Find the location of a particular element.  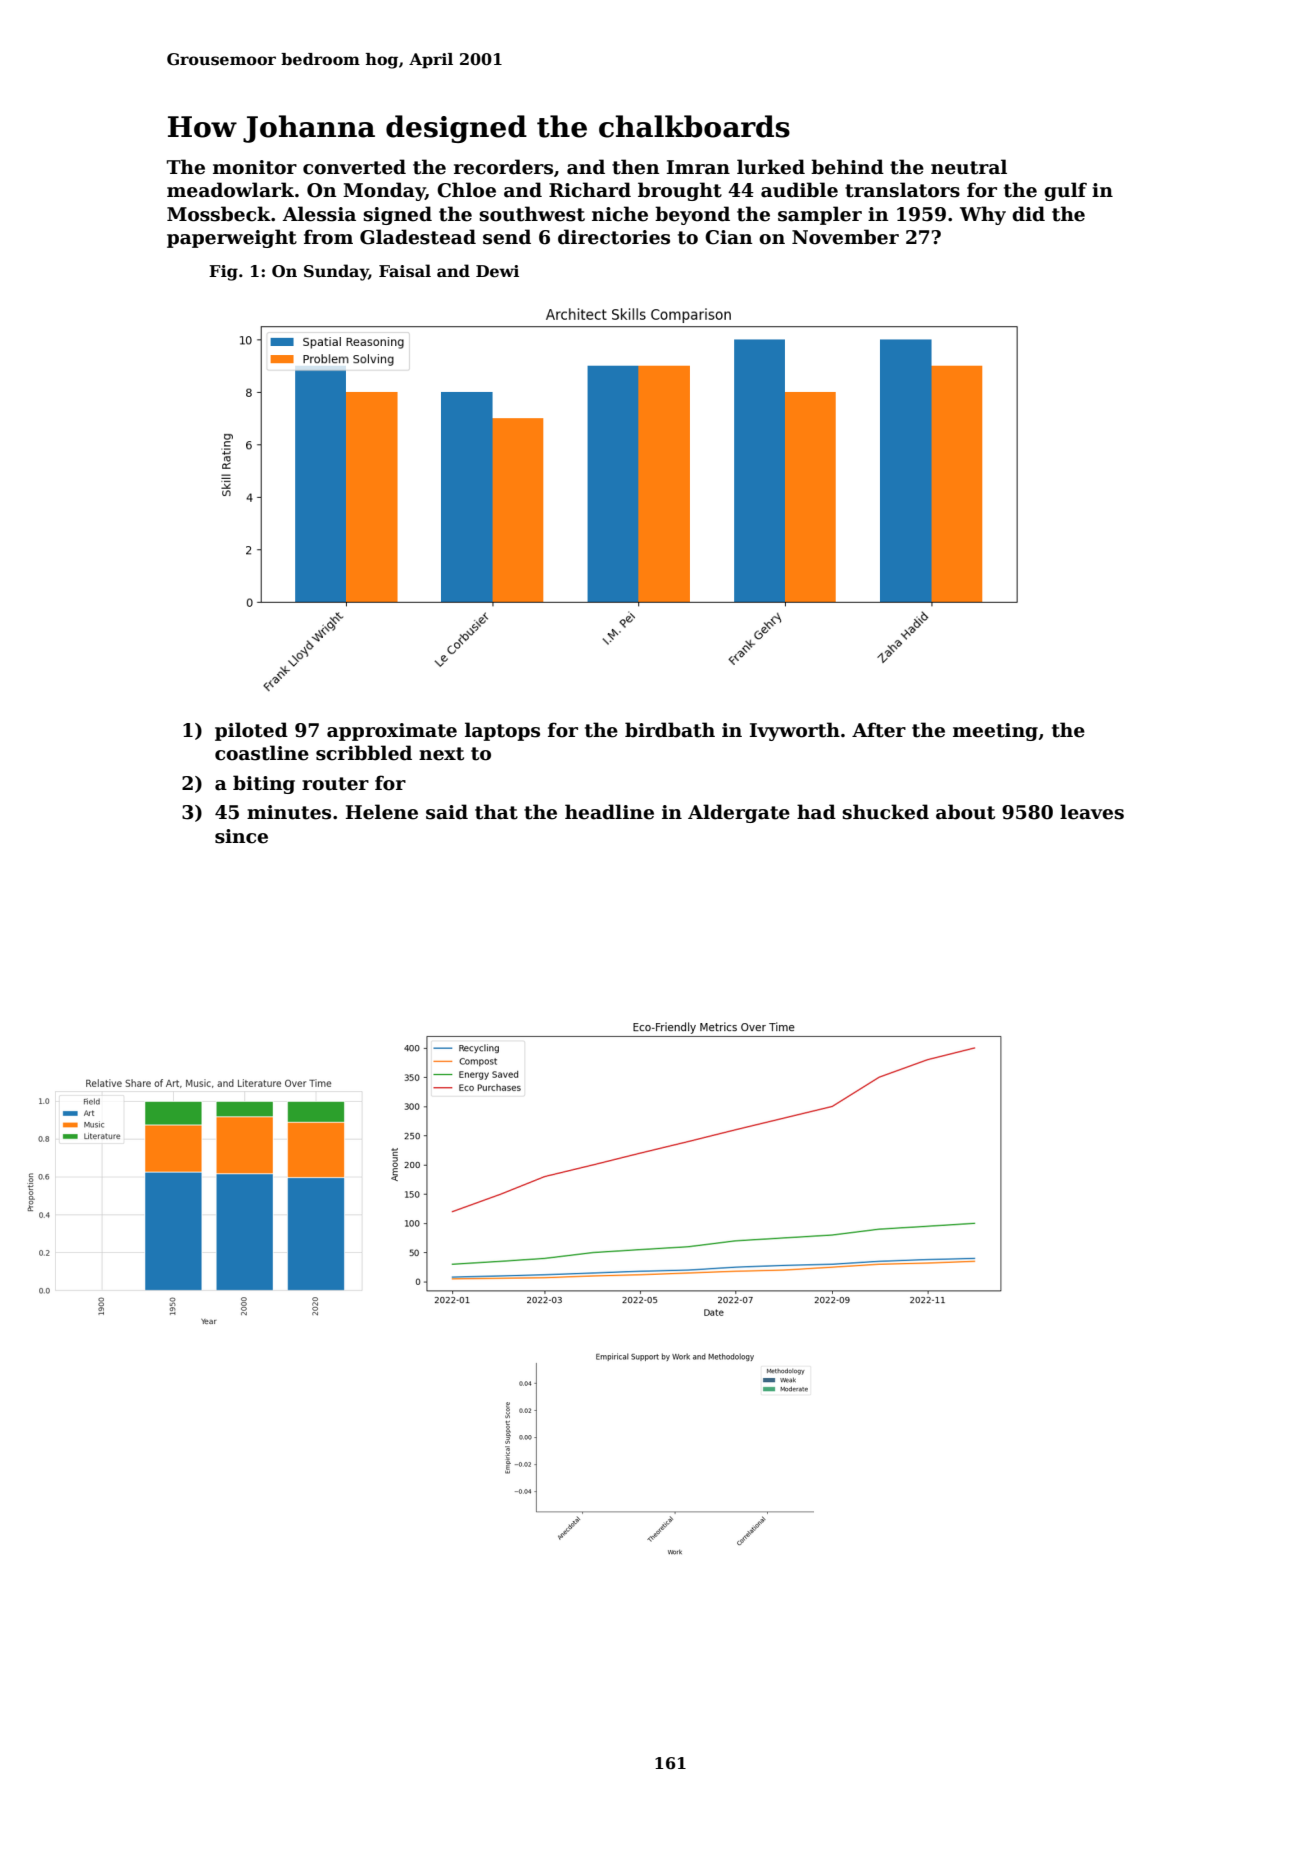

piloted is located at coordinates (251, 731).
